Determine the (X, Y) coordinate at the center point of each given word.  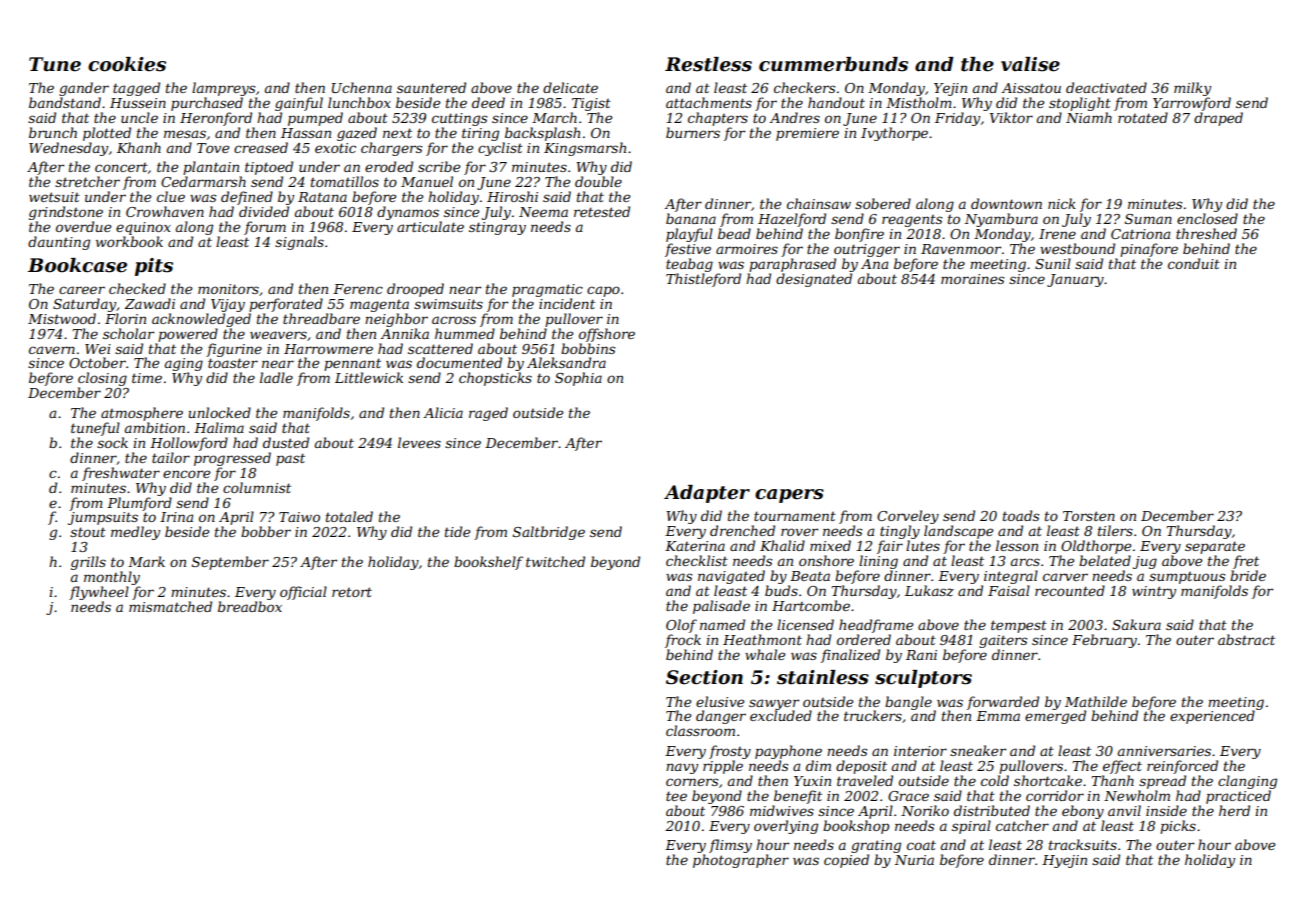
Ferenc (358, 289)
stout (88, 532)
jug (1145, 562)
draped (1218, 119)
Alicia (443, 412)
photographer (741, 861)
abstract (1246, 639)
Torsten (1089, 516)
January (1075, 280)
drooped (415, 290)
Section (704, 677)
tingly (900, 532)
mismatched (170, 606)
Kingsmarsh (585, 149)
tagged (136, 89)
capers (789, 496)
